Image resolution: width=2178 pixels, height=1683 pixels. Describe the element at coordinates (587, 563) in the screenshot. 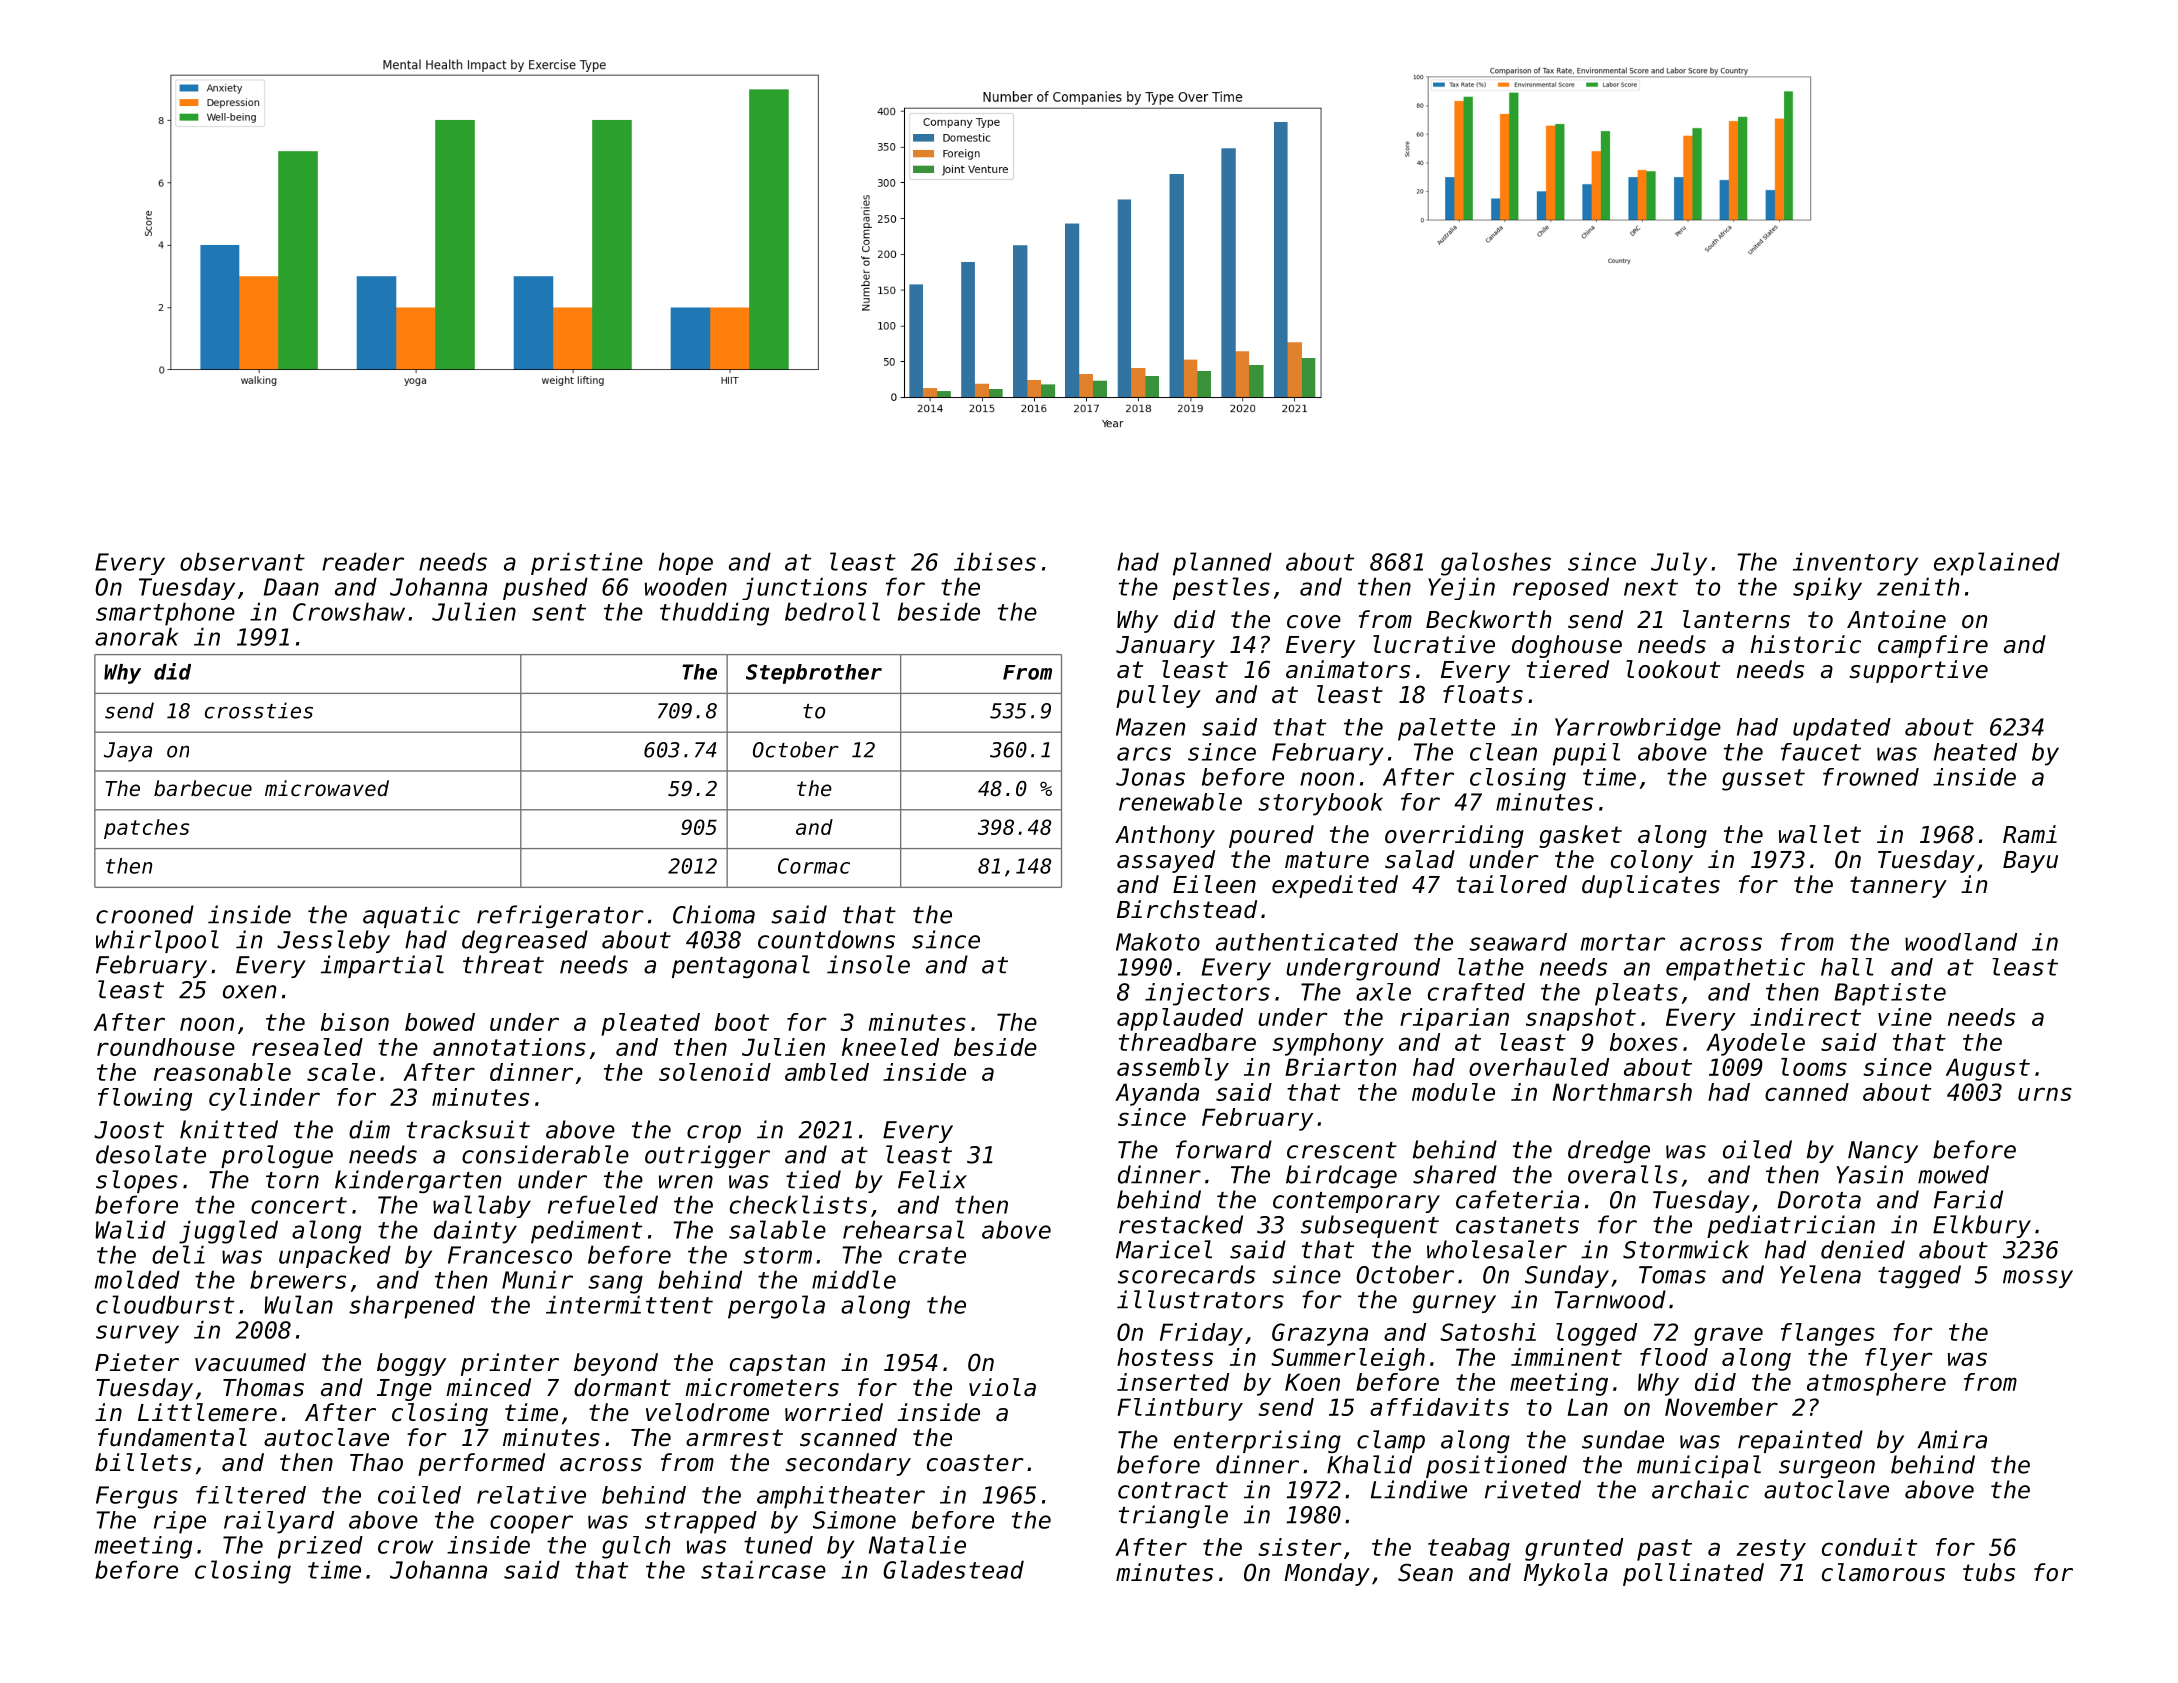

I see `pristine` at that location.
